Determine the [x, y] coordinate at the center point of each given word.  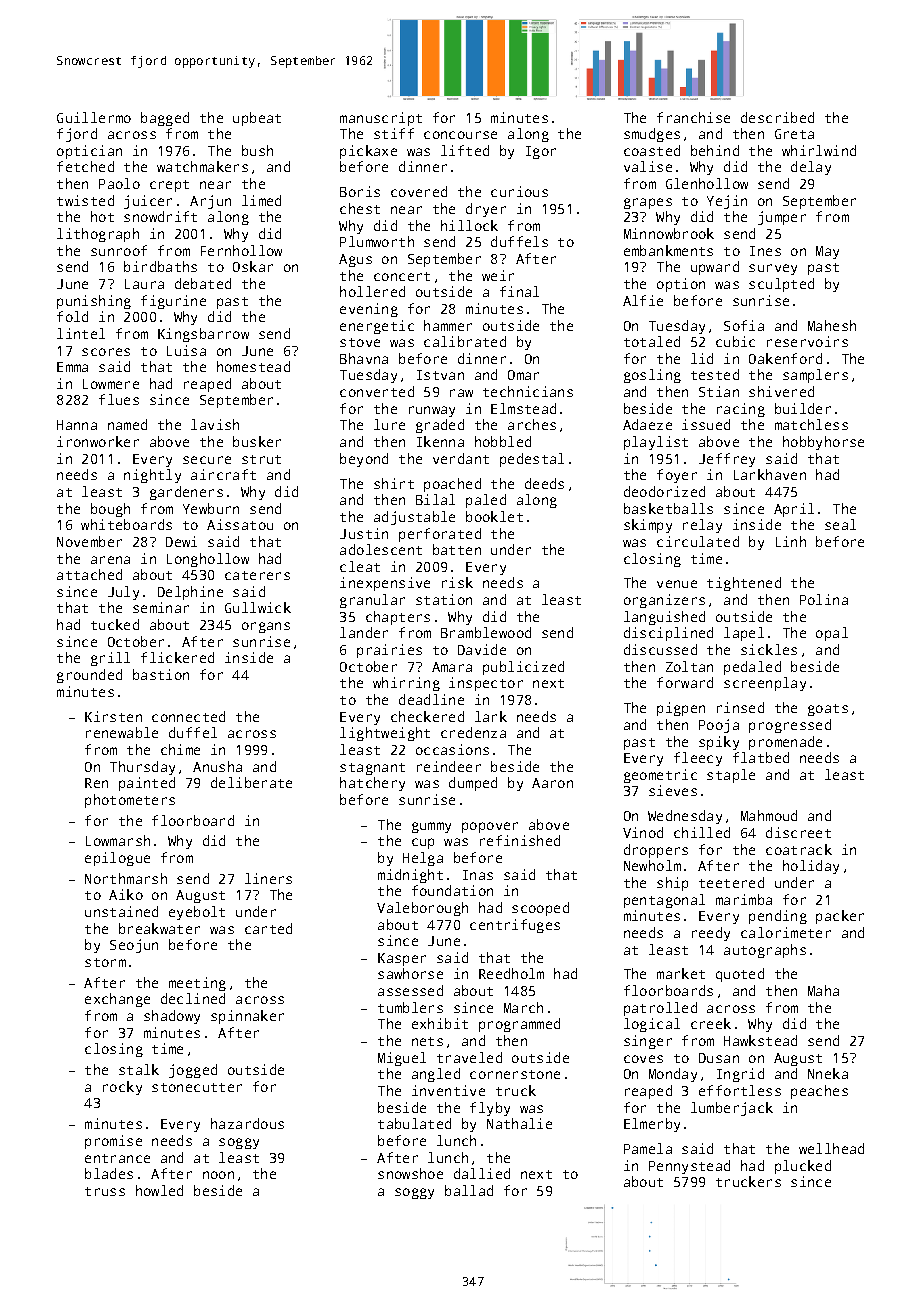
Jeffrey [727, 460]
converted [377, 391]
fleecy [698, 759]
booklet [494, 516]
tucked [115, 624]
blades [109, 1173]
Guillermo [94, 117]
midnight [410, 876]
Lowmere [111, 384]
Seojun [134, 946]
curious [519, 191]
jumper [782, 218]
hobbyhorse [823, 443]
